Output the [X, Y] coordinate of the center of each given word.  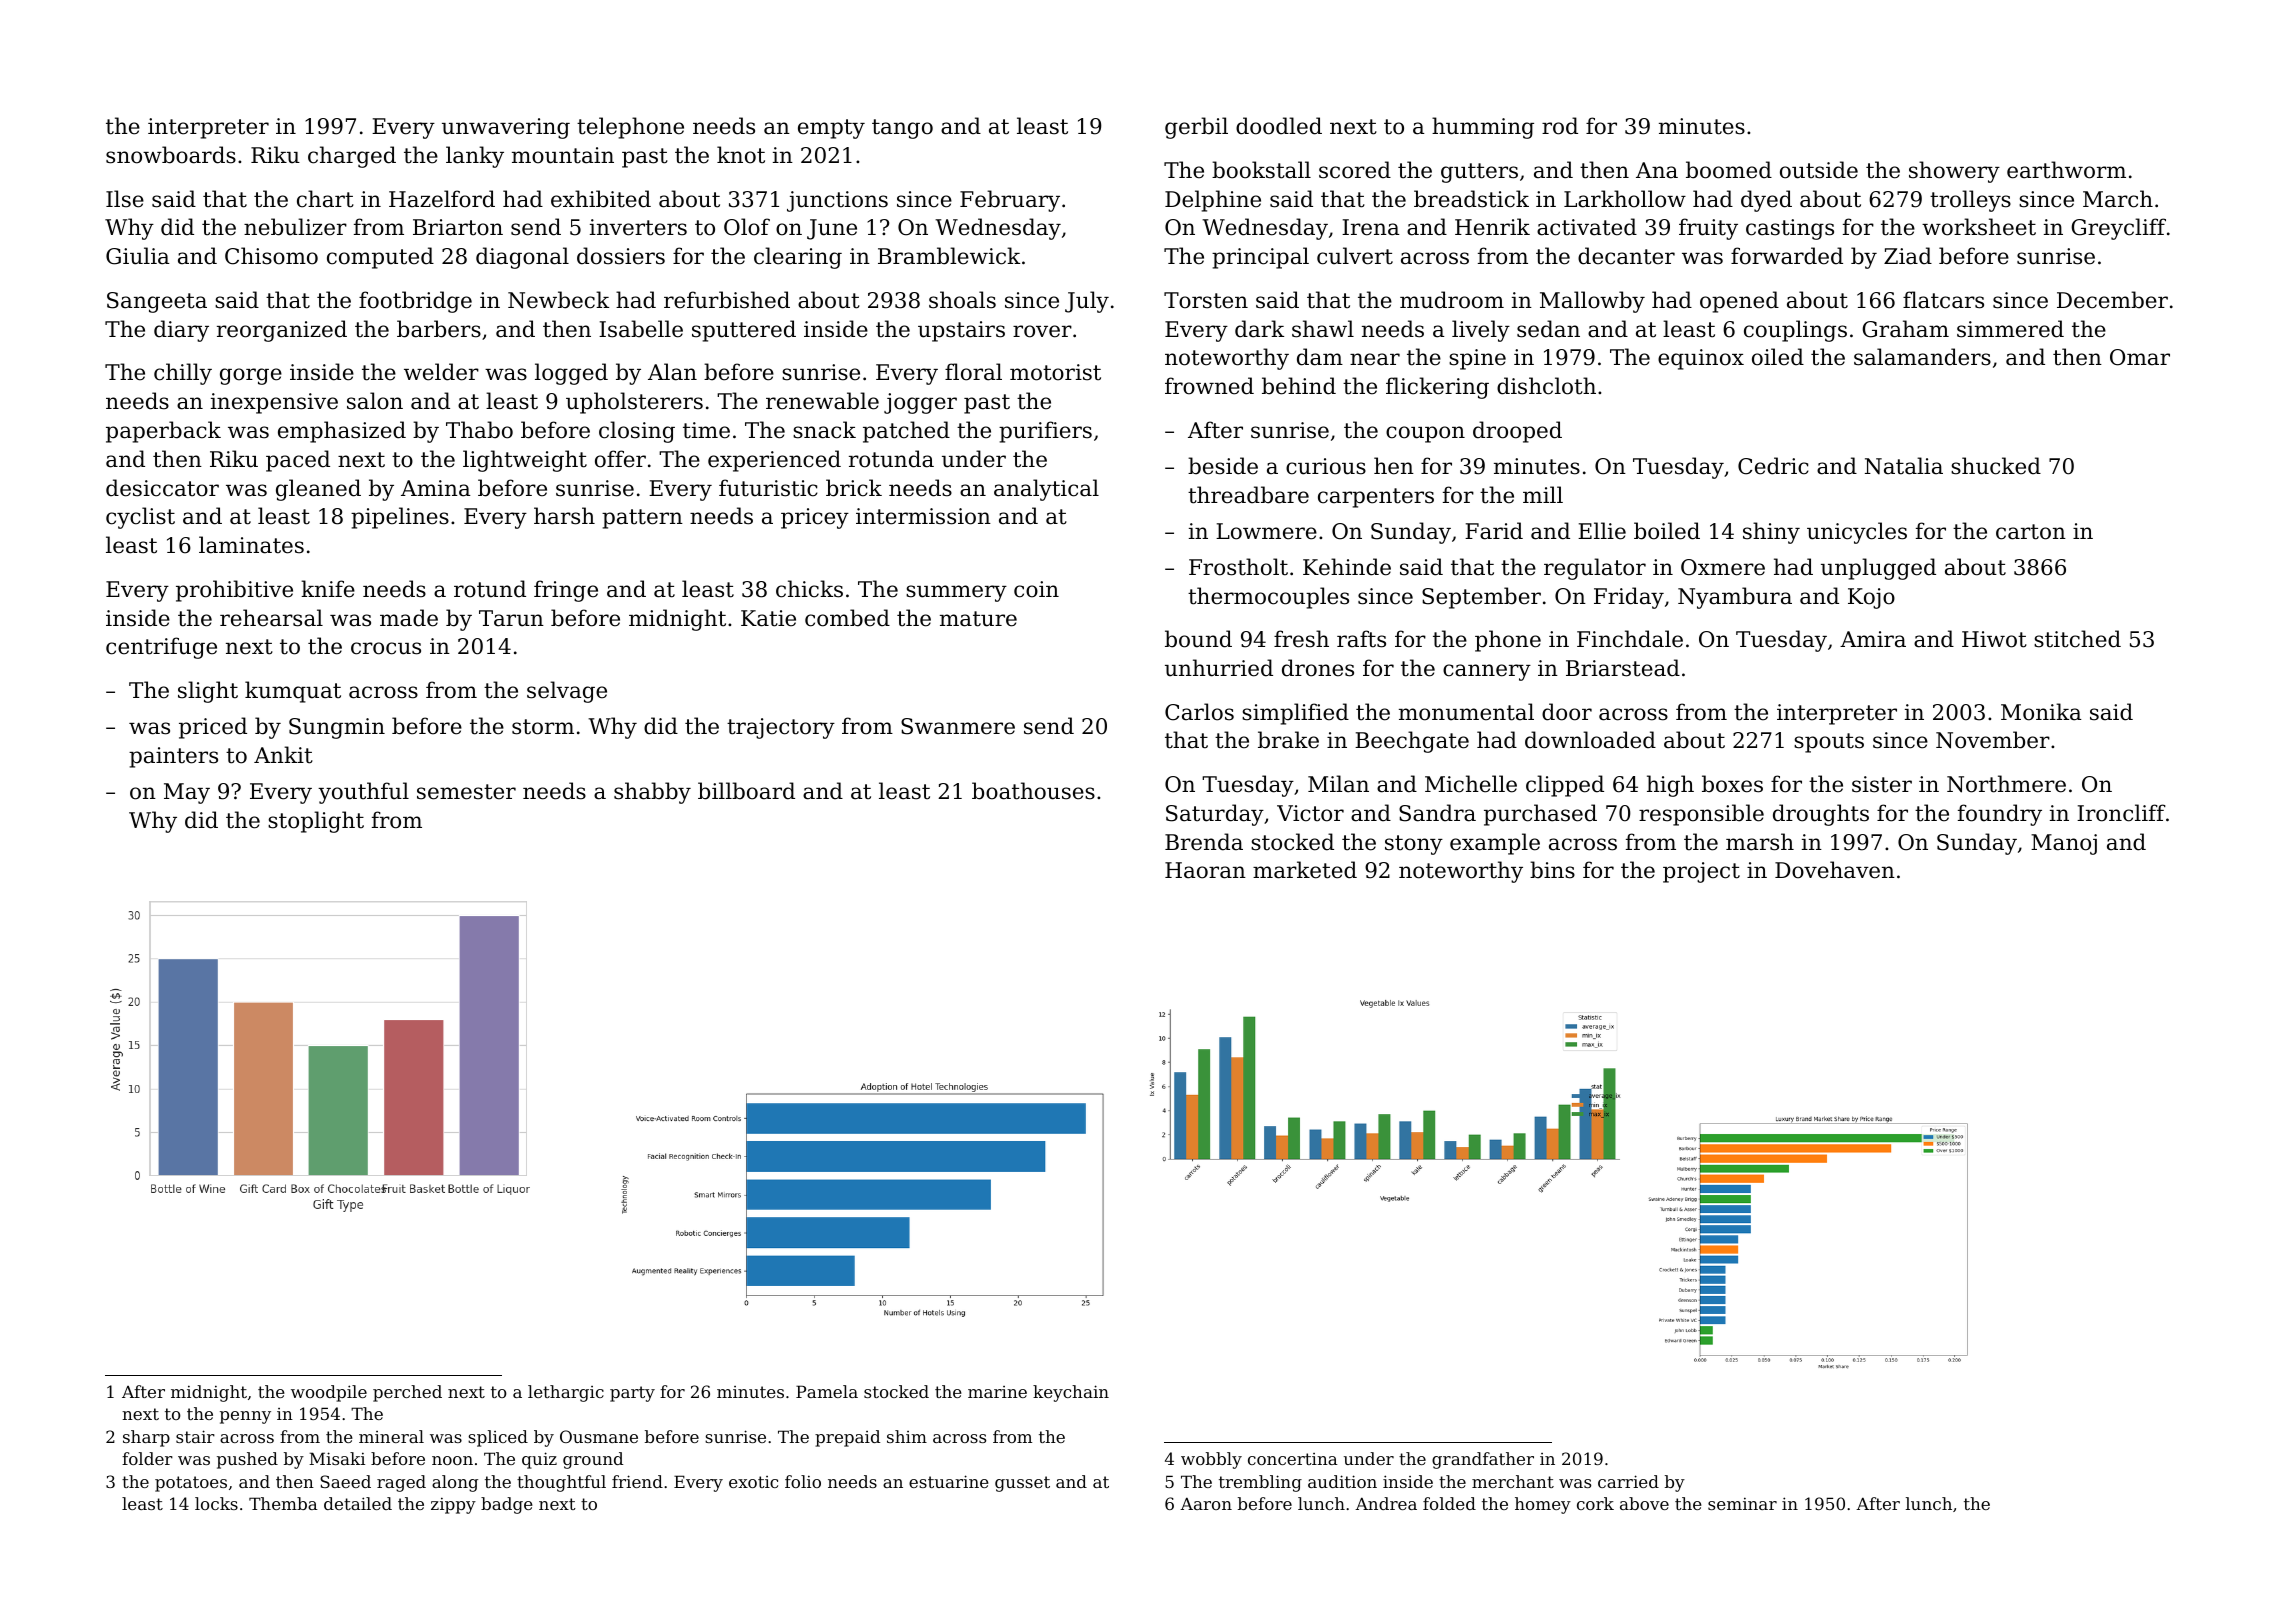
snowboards [171, 155]
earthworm [2066, 170]
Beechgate [1412, 742]
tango [902, 129]
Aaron [1206, 1503]
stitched [2077, 639]
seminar [1742, 1503]
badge [507, 1505]
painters [173, 757]
